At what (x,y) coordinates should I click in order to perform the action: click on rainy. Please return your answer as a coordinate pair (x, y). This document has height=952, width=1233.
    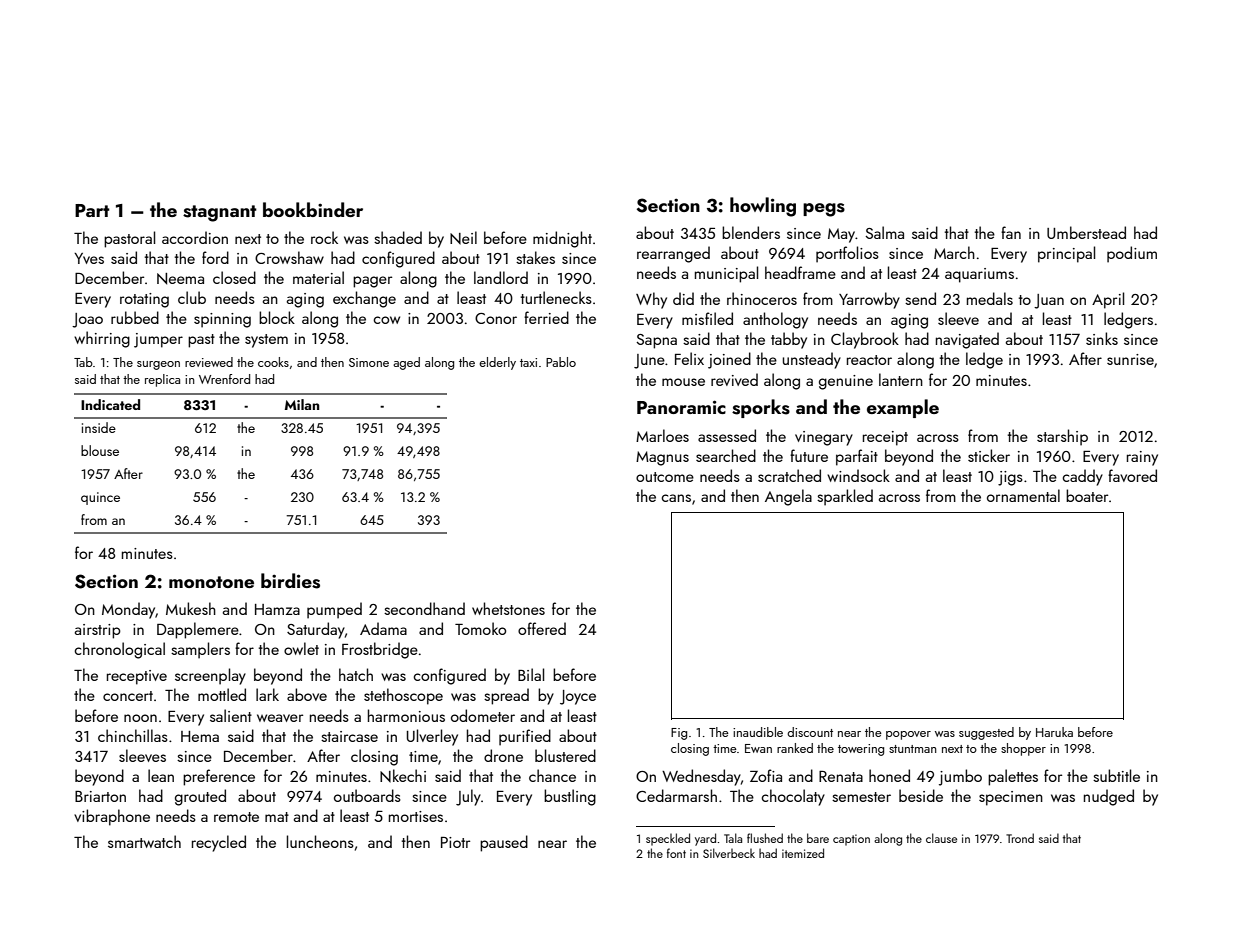
    Looking at the image, I should click on (1142, 458).
